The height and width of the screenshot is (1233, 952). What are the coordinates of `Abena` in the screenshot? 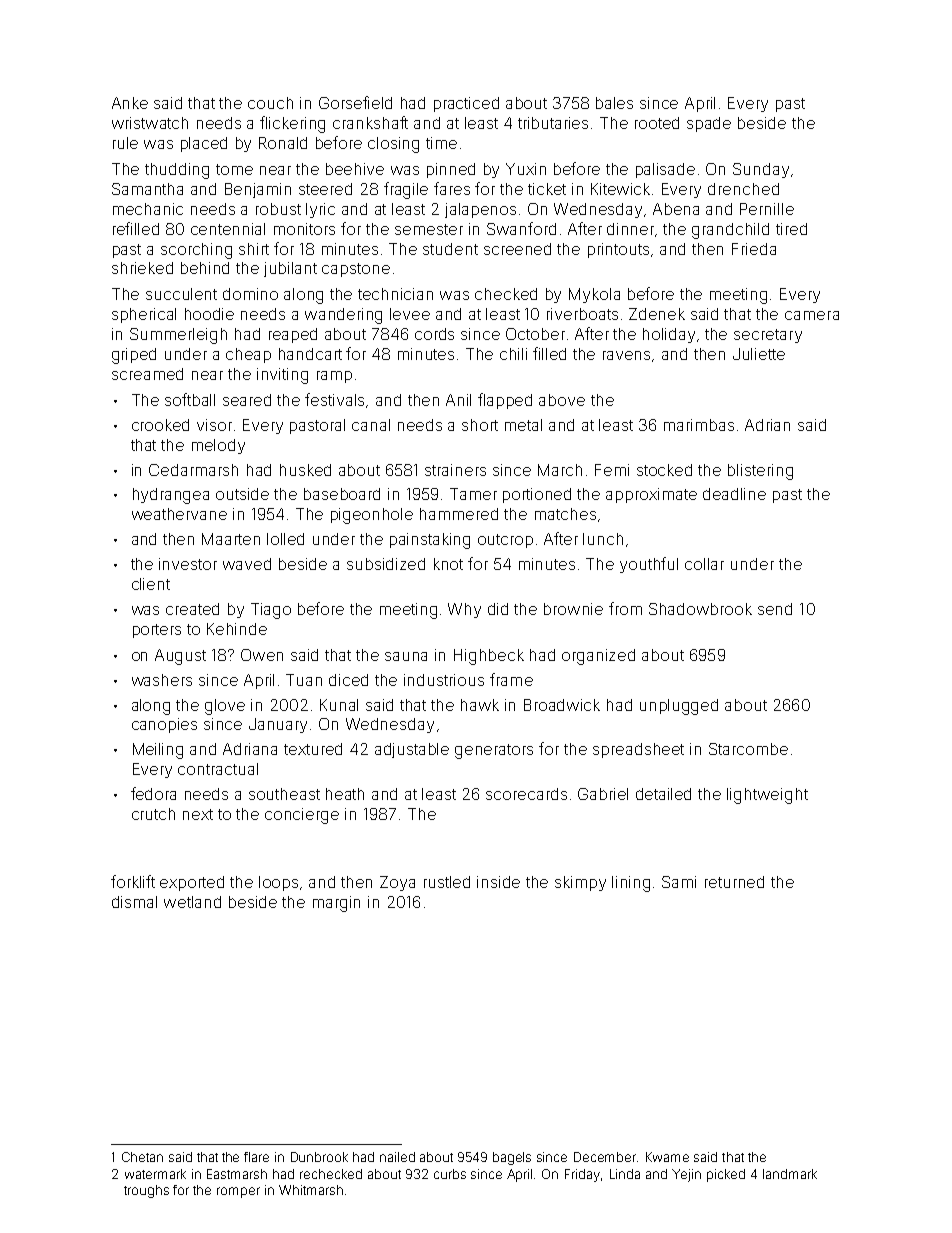 It's located at (676, 209).
